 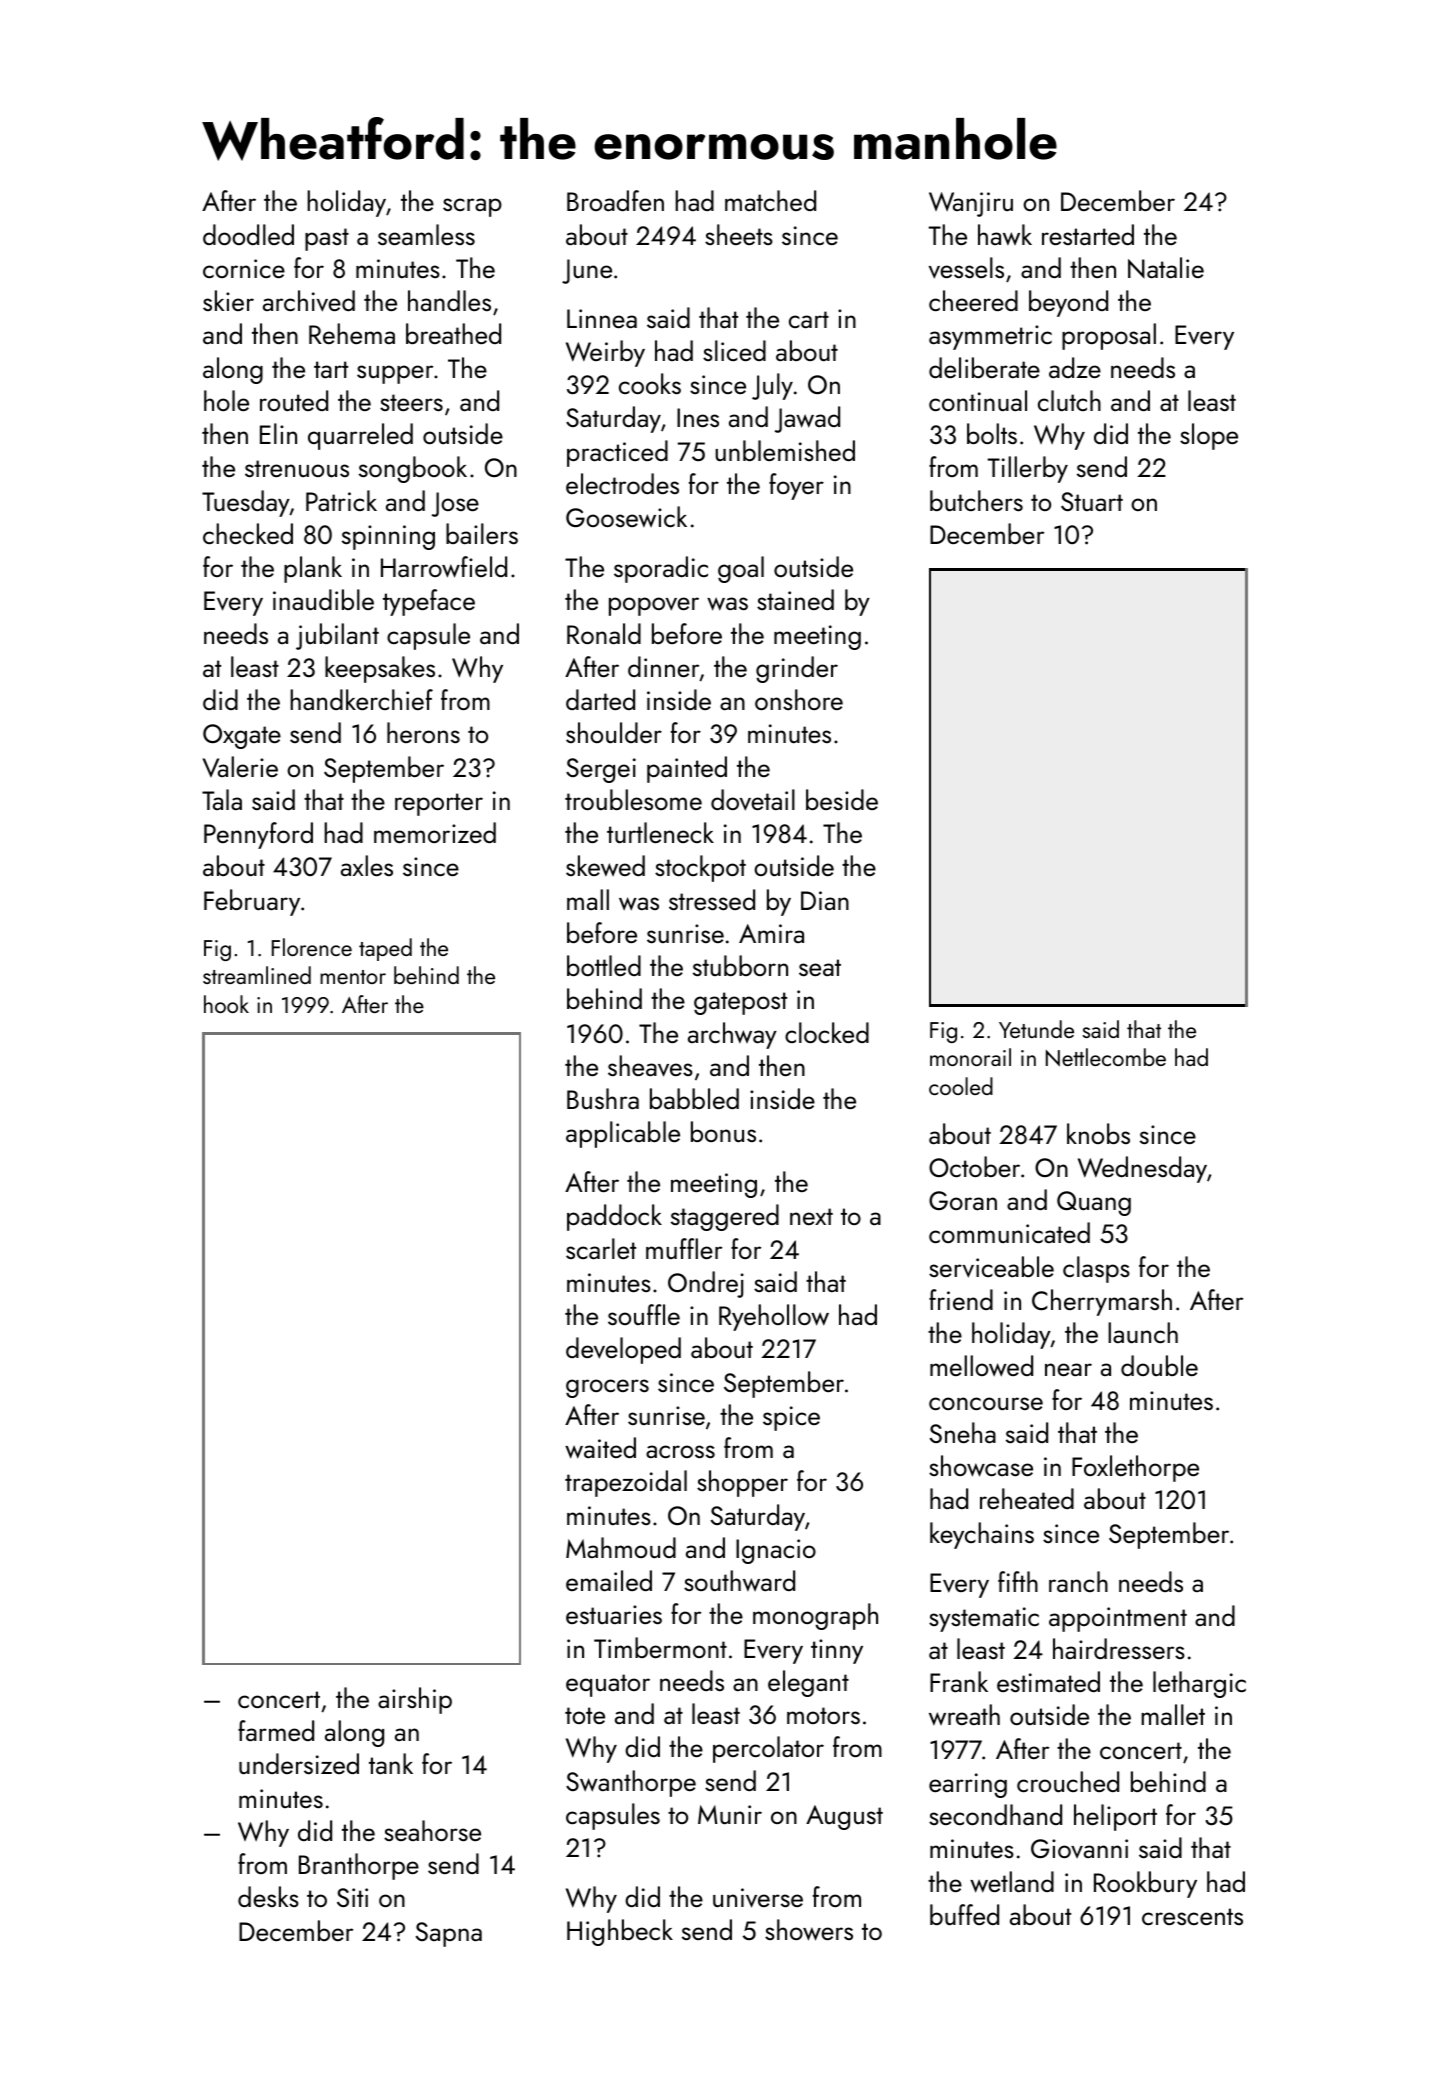 I want to click on stressed, so click(x=712, y=899).
